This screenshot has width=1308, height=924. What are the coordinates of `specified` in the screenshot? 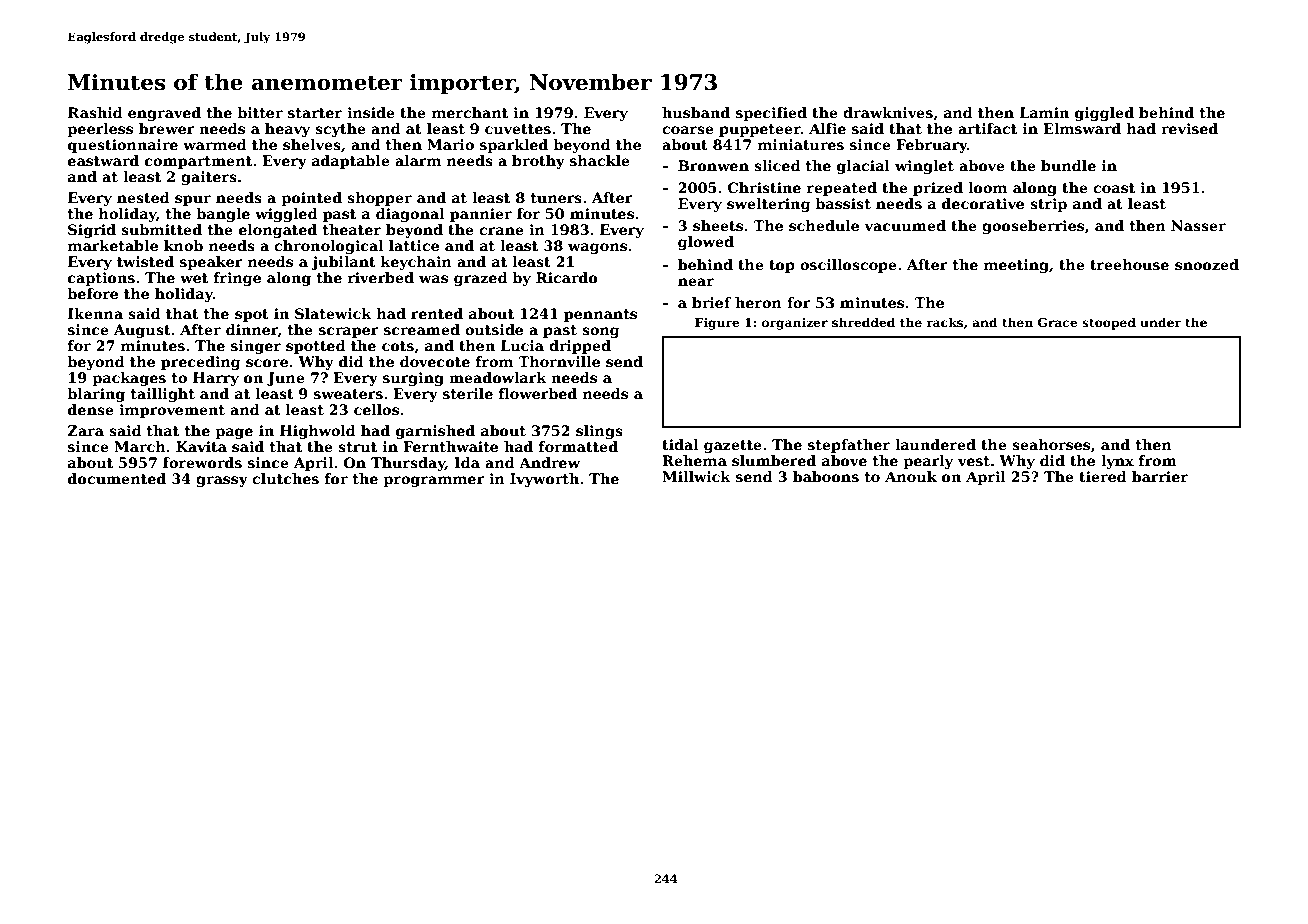 It's located at (771, 114).
